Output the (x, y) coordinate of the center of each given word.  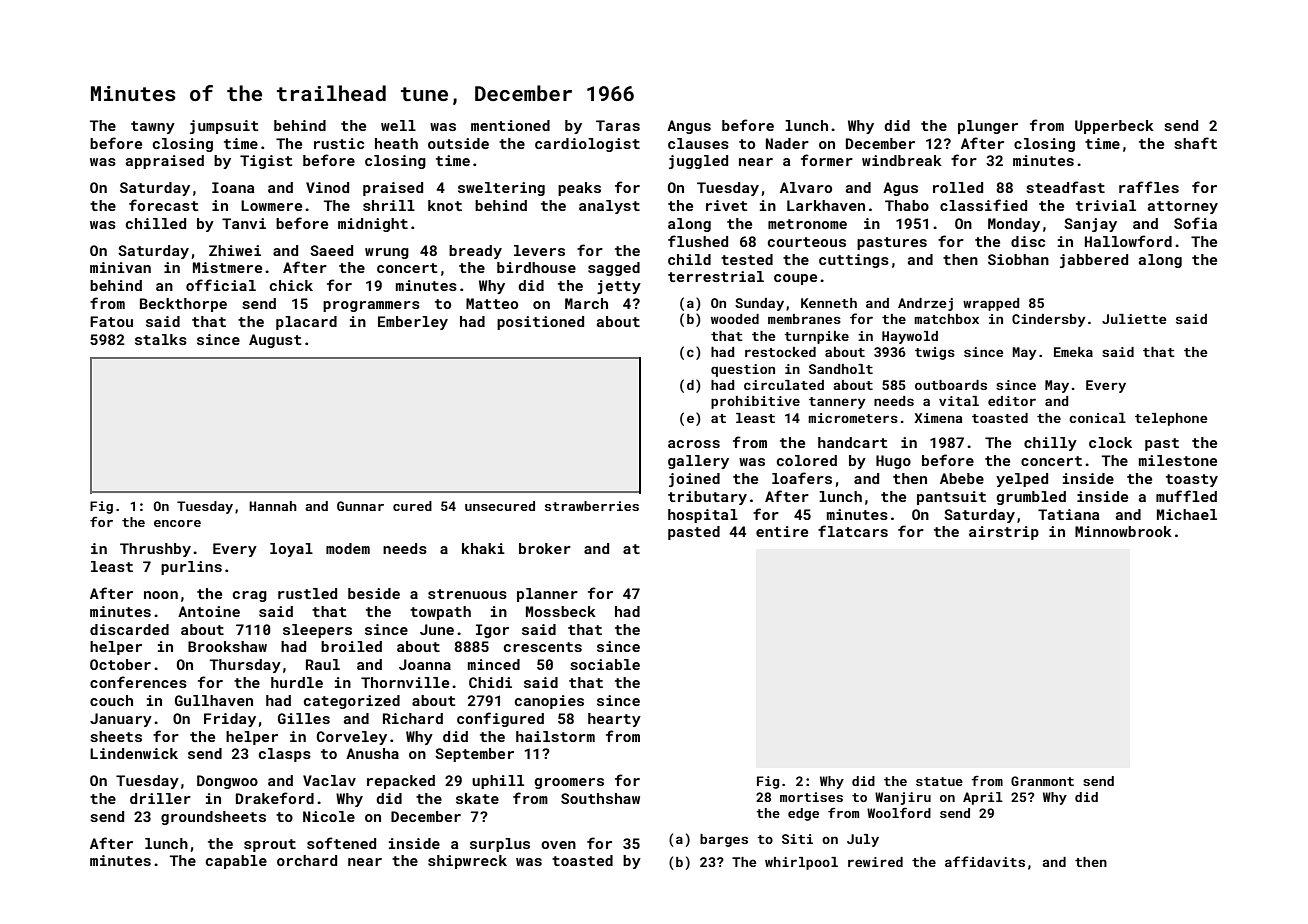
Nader (787, 143)
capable (236, 862)
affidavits (985, 861)
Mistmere (227, 267)
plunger (988, 127)
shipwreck (467, 862)
